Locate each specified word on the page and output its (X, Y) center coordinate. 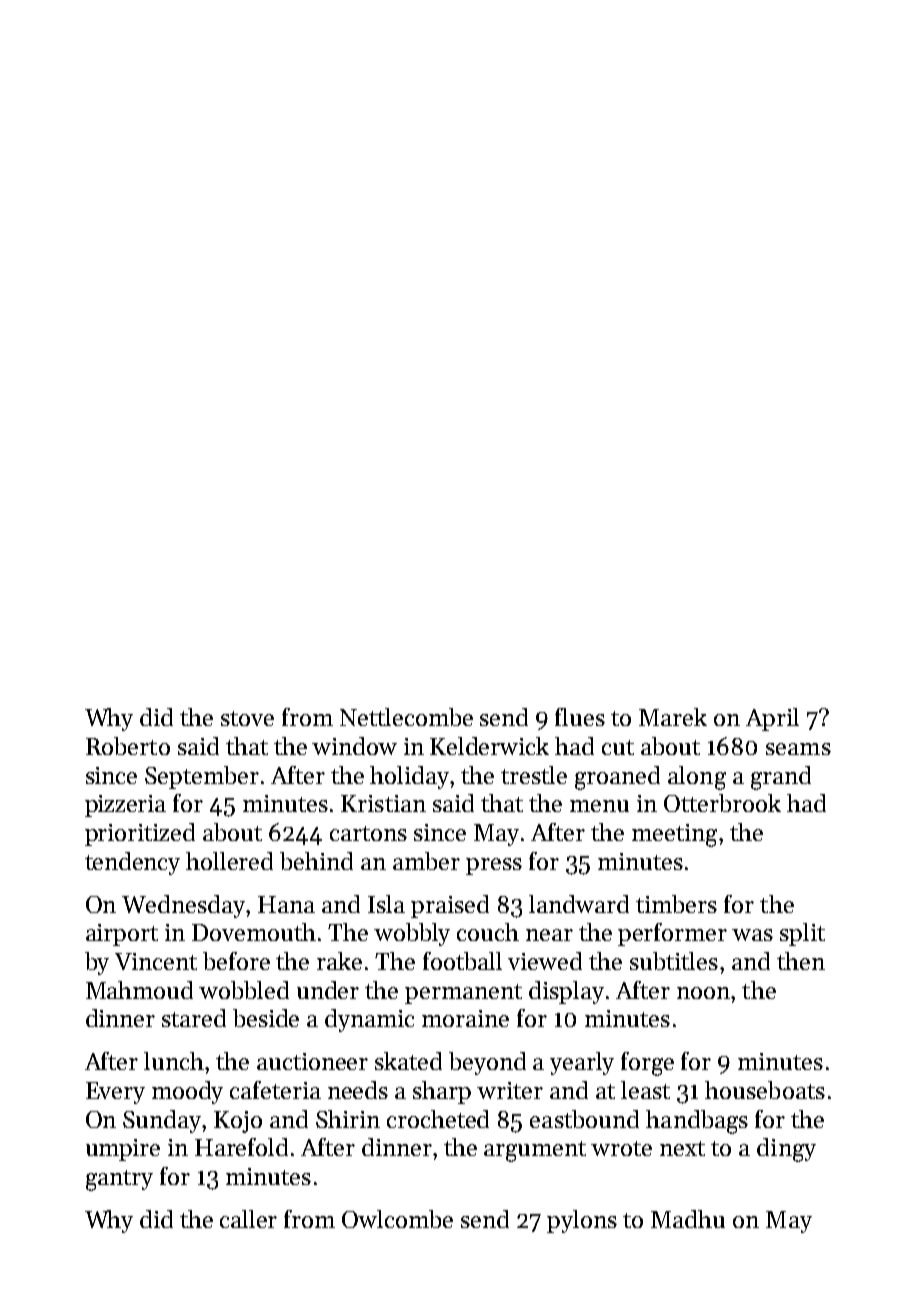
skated (408, 1061)
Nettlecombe (406, 717)
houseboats (765, 1090)
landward (579, 904)
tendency (132, 863)
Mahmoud (139, 990)
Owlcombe (397, 1219)
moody (187, 1092)
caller (248, 1219)
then (801, 961)
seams (798, 749)
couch (488, 932)
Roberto (128, 746)
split (802, 934)
